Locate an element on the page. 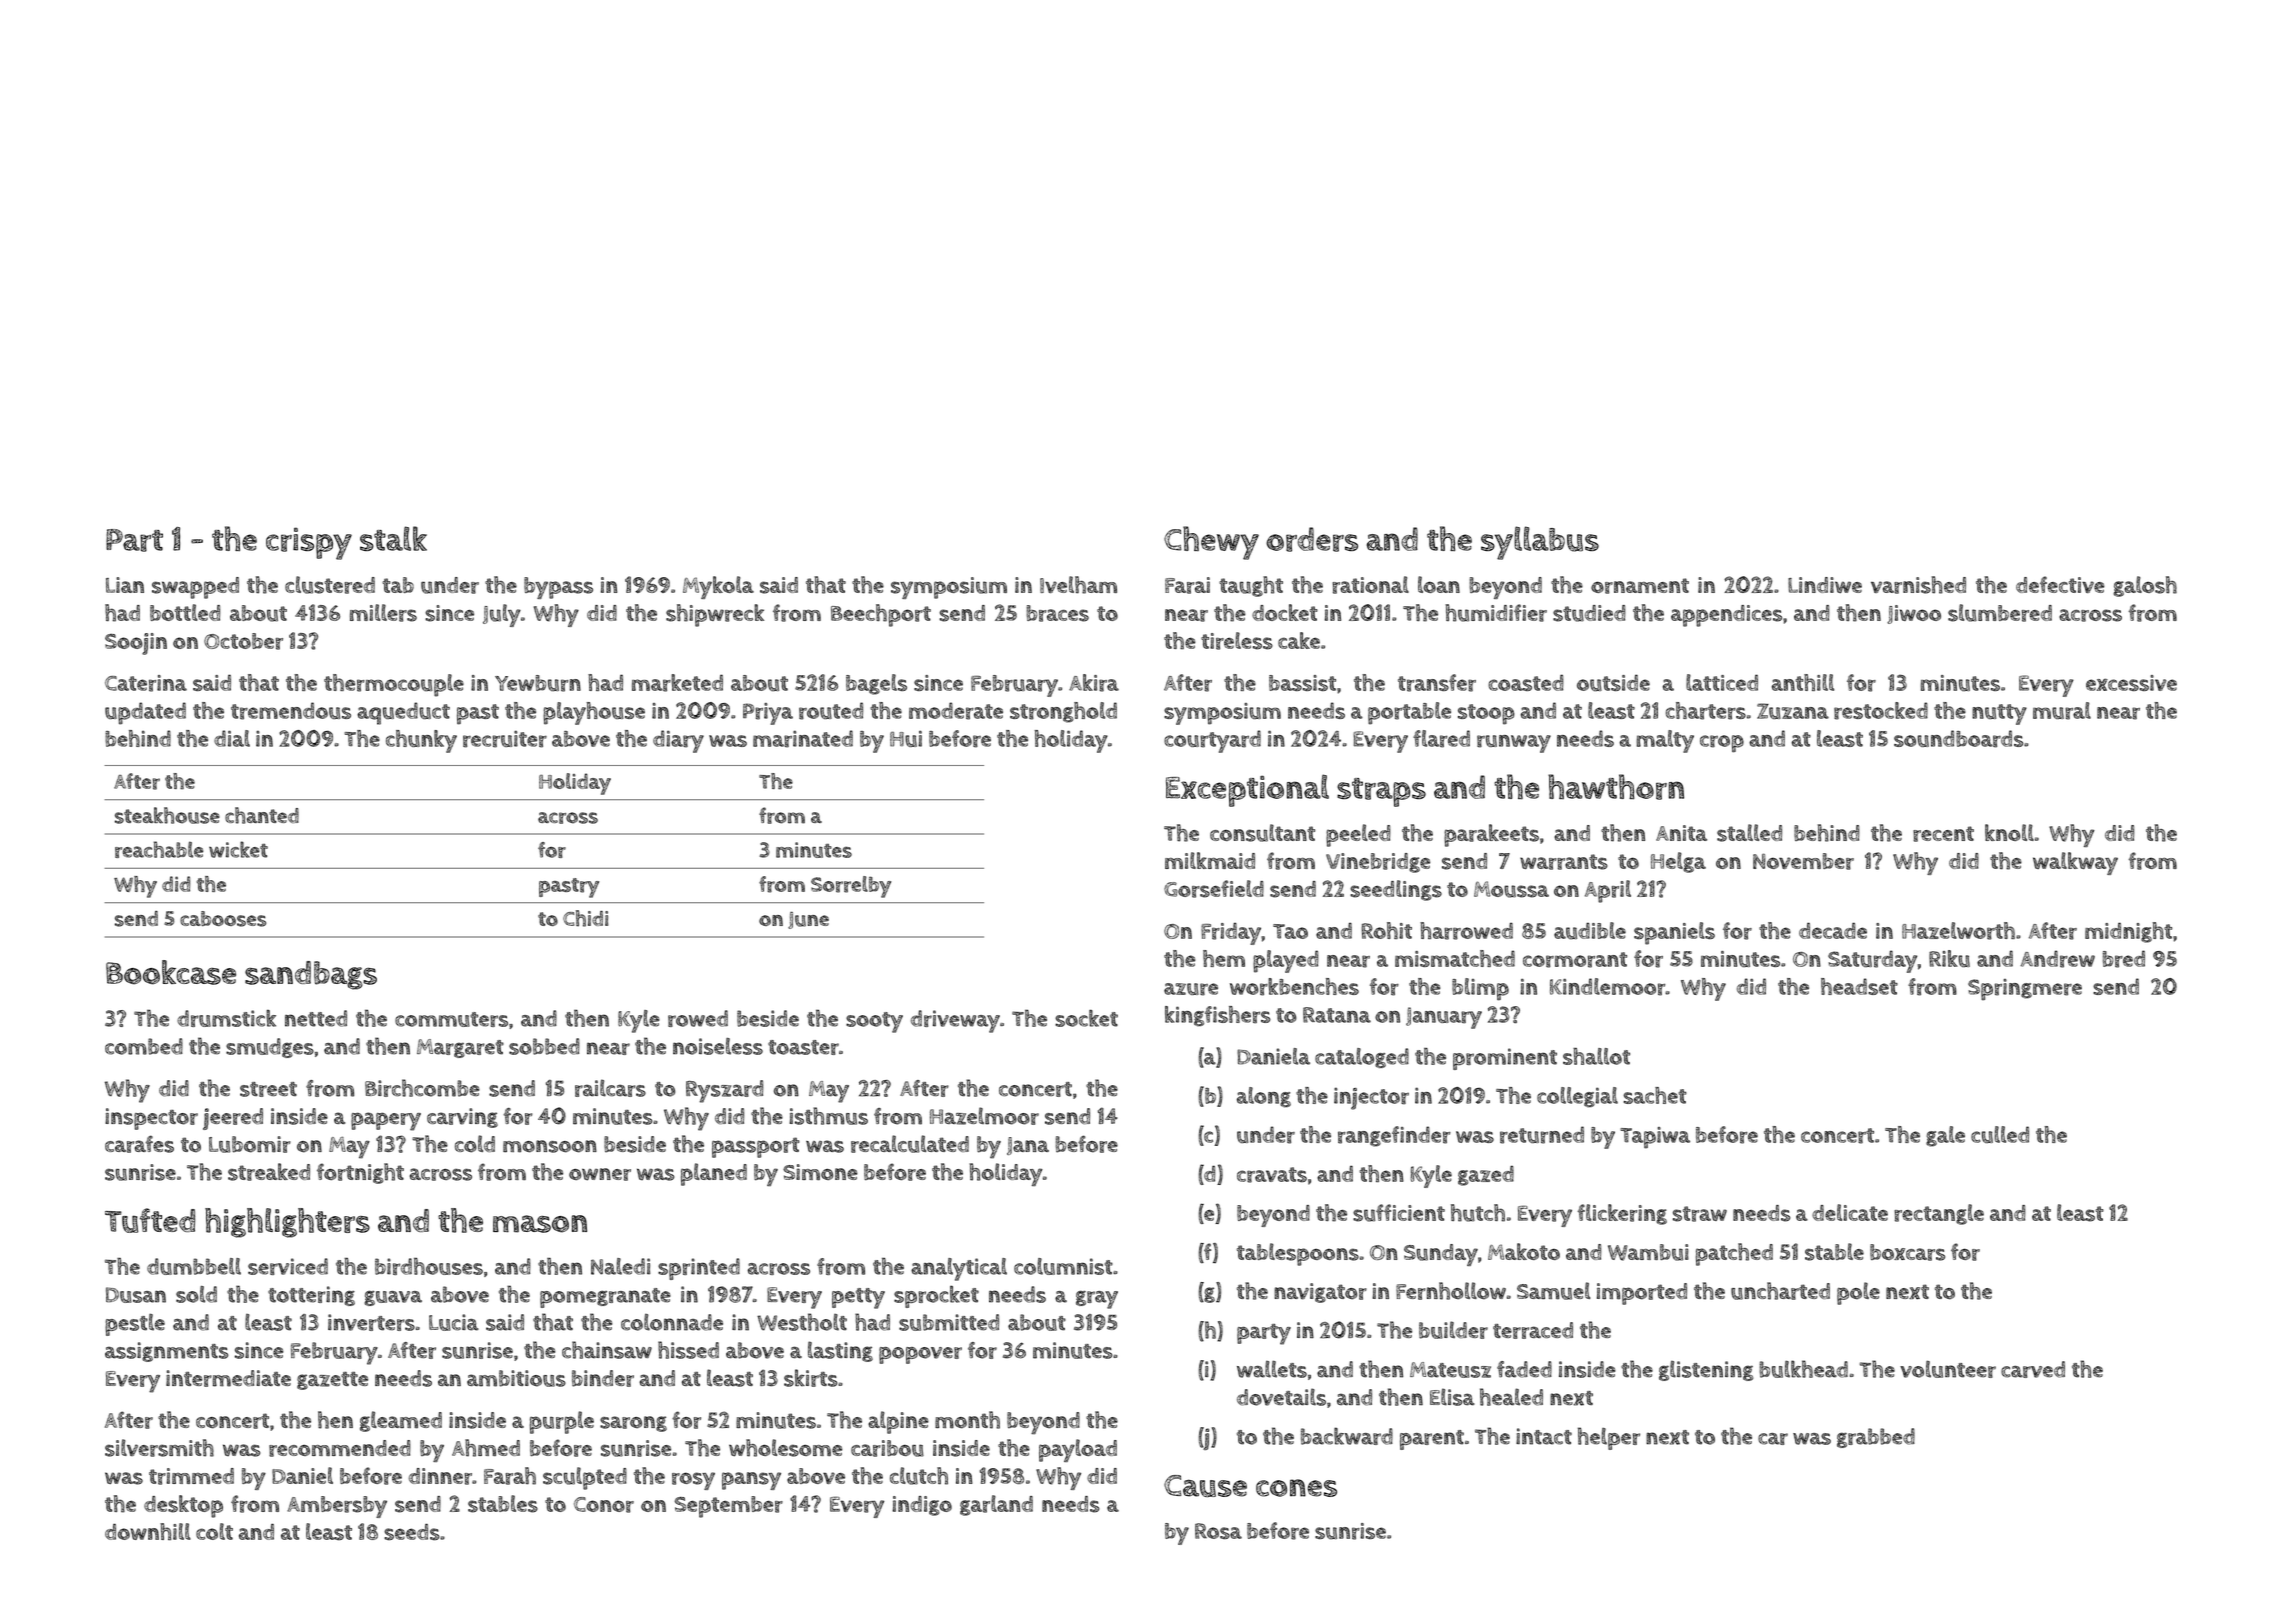 This document has width=2282, height=1614. Rosa is located at coordinates (1218, 1531).
